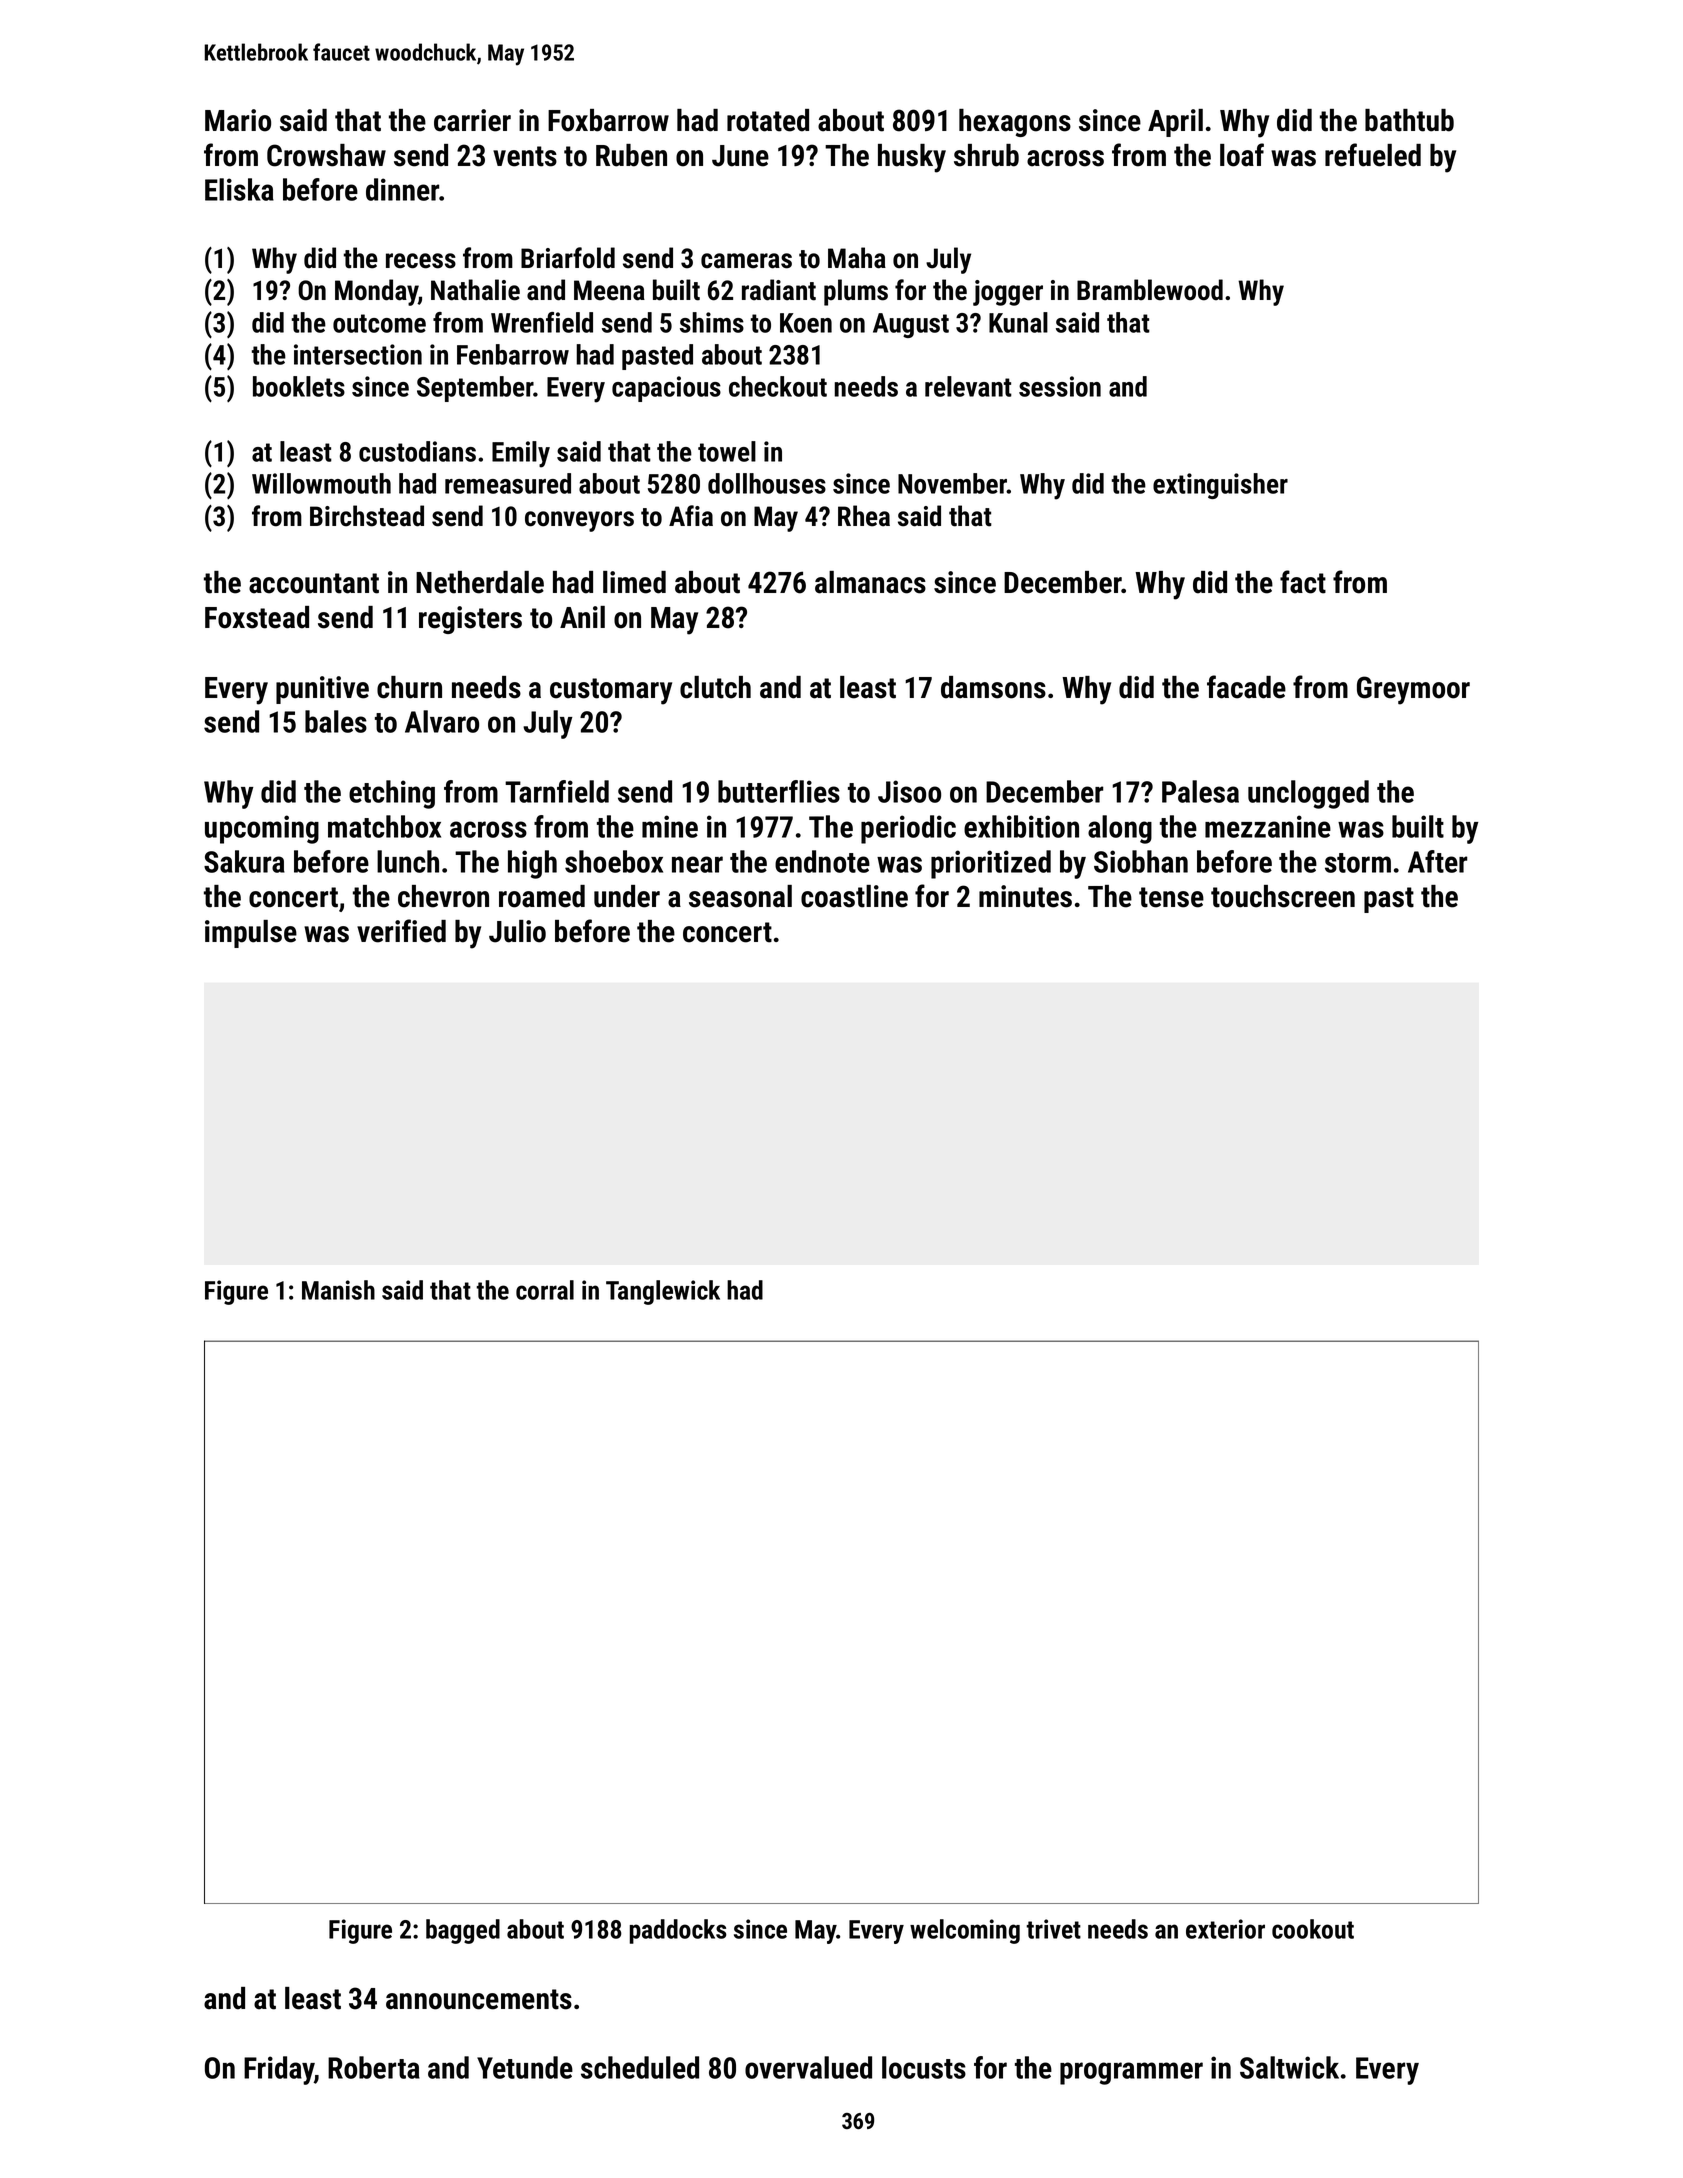  I want to click on announcements, so click(479, 1999).
